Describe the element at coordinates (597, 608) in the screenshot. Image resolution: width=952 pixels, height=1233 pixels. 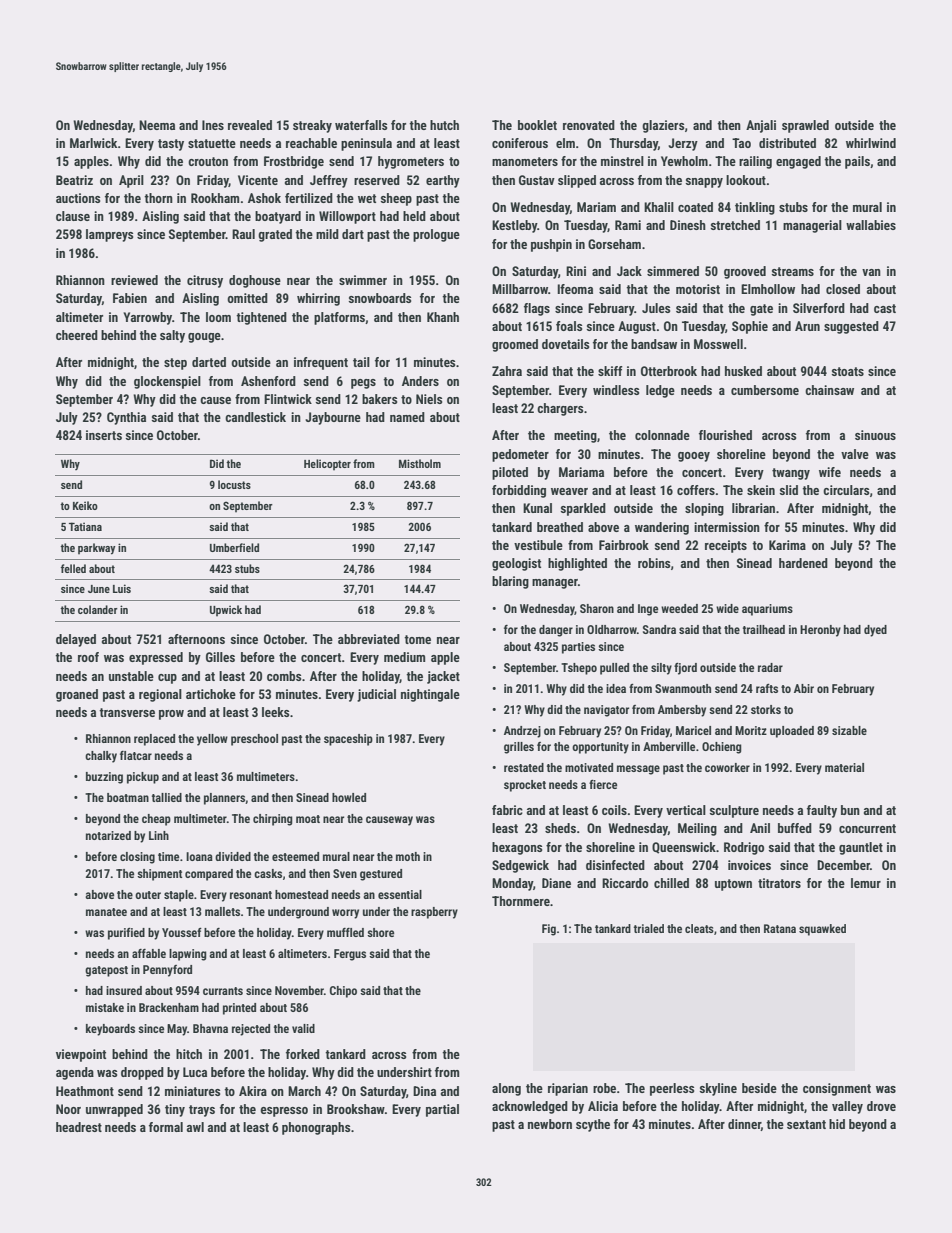
I see `Sharon` at that location.
